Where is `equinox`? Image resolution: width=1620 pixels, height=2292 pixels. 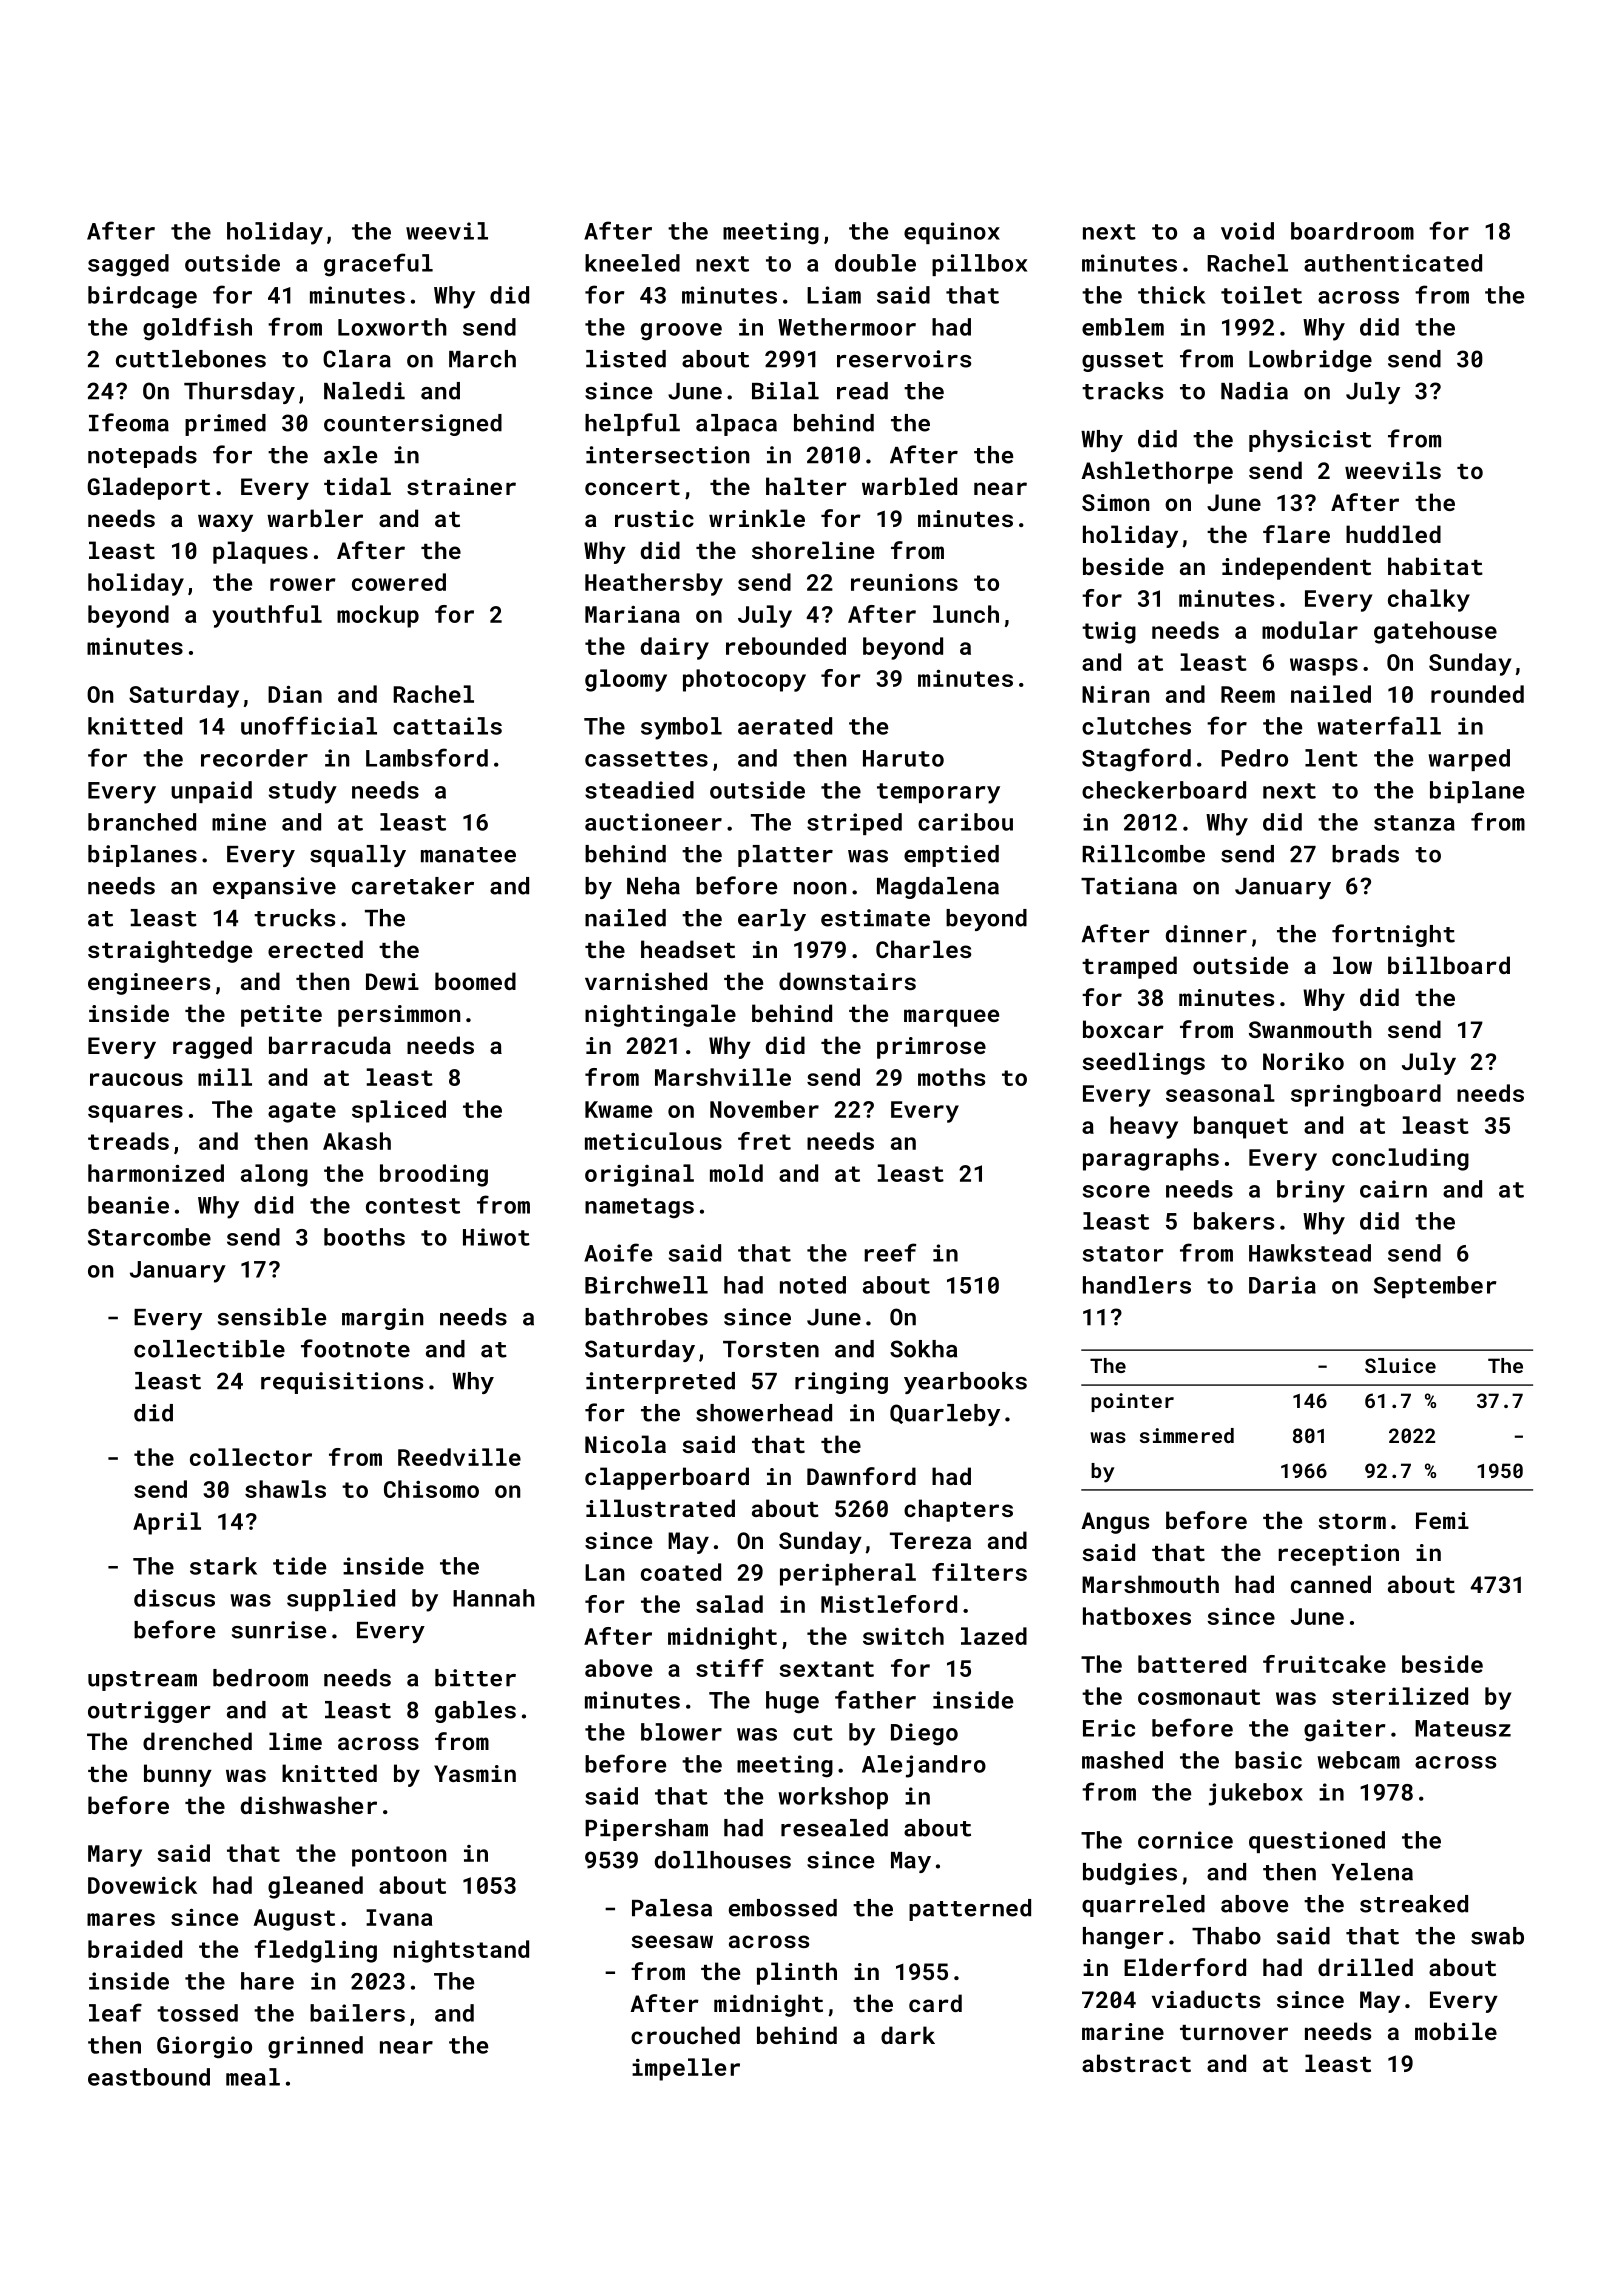 equinox is located at coordinates (952, 233).
